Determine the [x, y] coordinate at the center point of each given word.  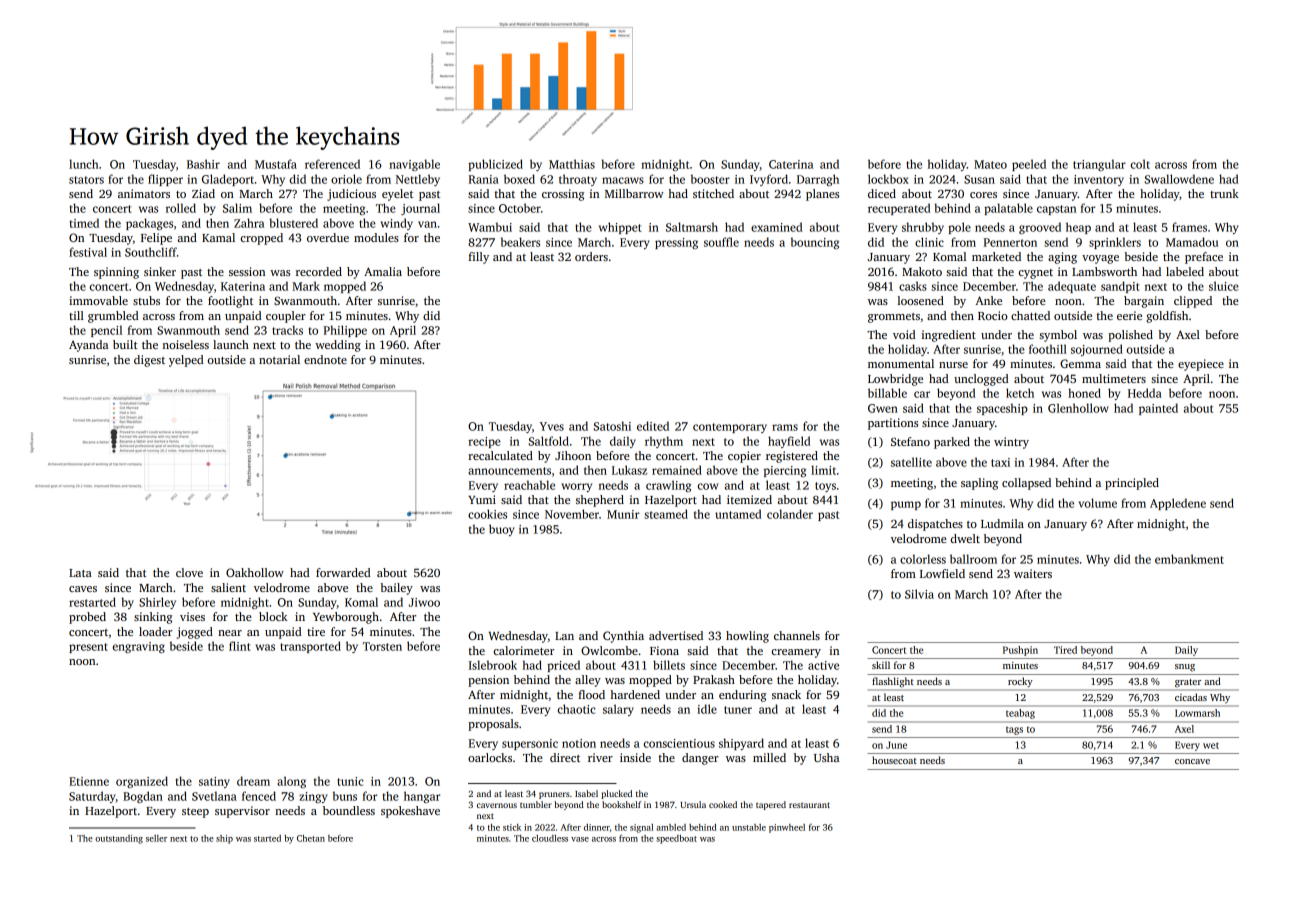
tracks [287, 330]
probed [87, 618]
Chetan [311, 838]
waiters [1033, 573]
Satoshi [612, 426]
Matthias [572, 164]
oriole [346, 179]
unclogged [981, 380]
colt [1140, 164]
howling [747, 637]
